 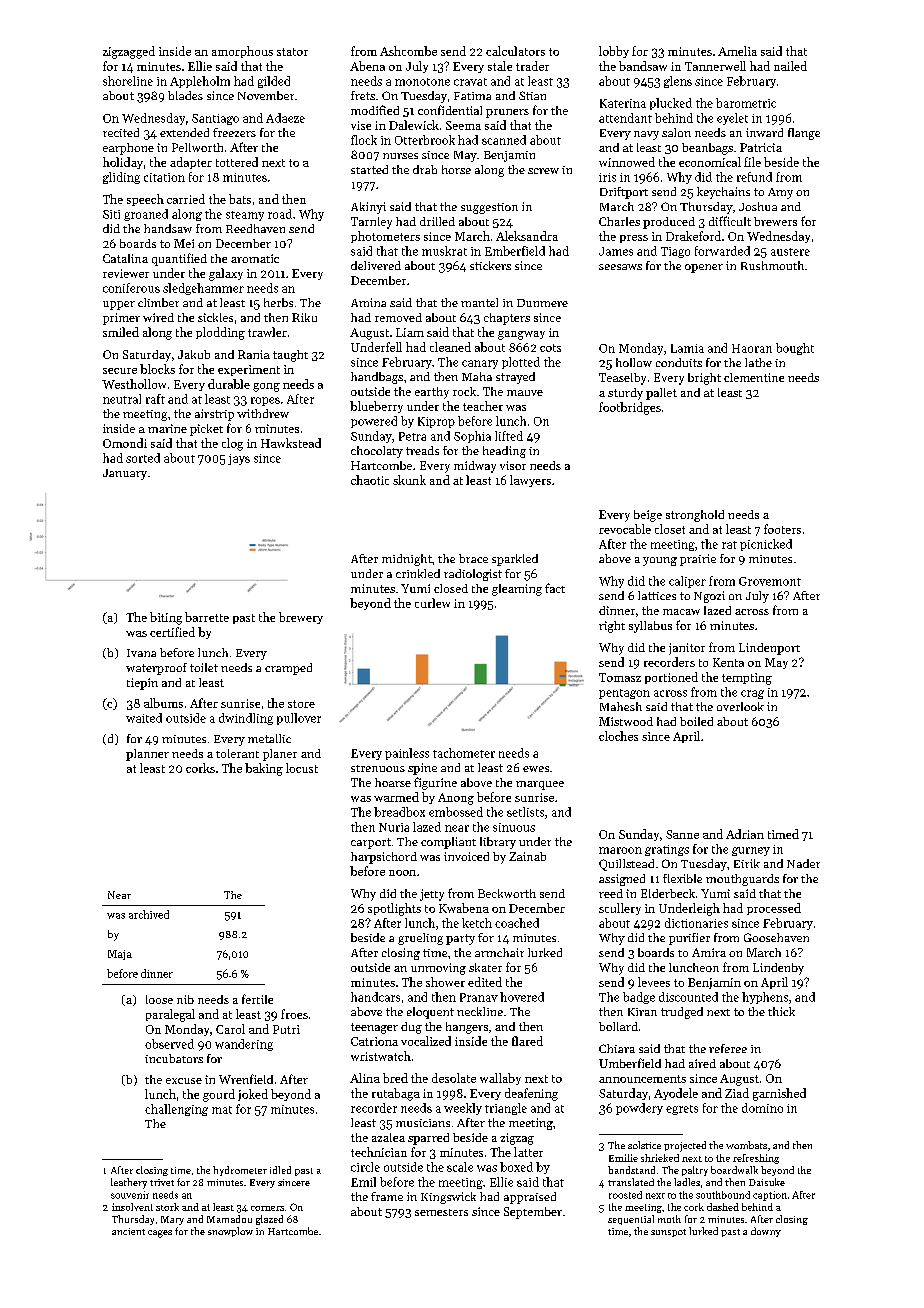 I want to click on biting, so click(x=166, y=618).
